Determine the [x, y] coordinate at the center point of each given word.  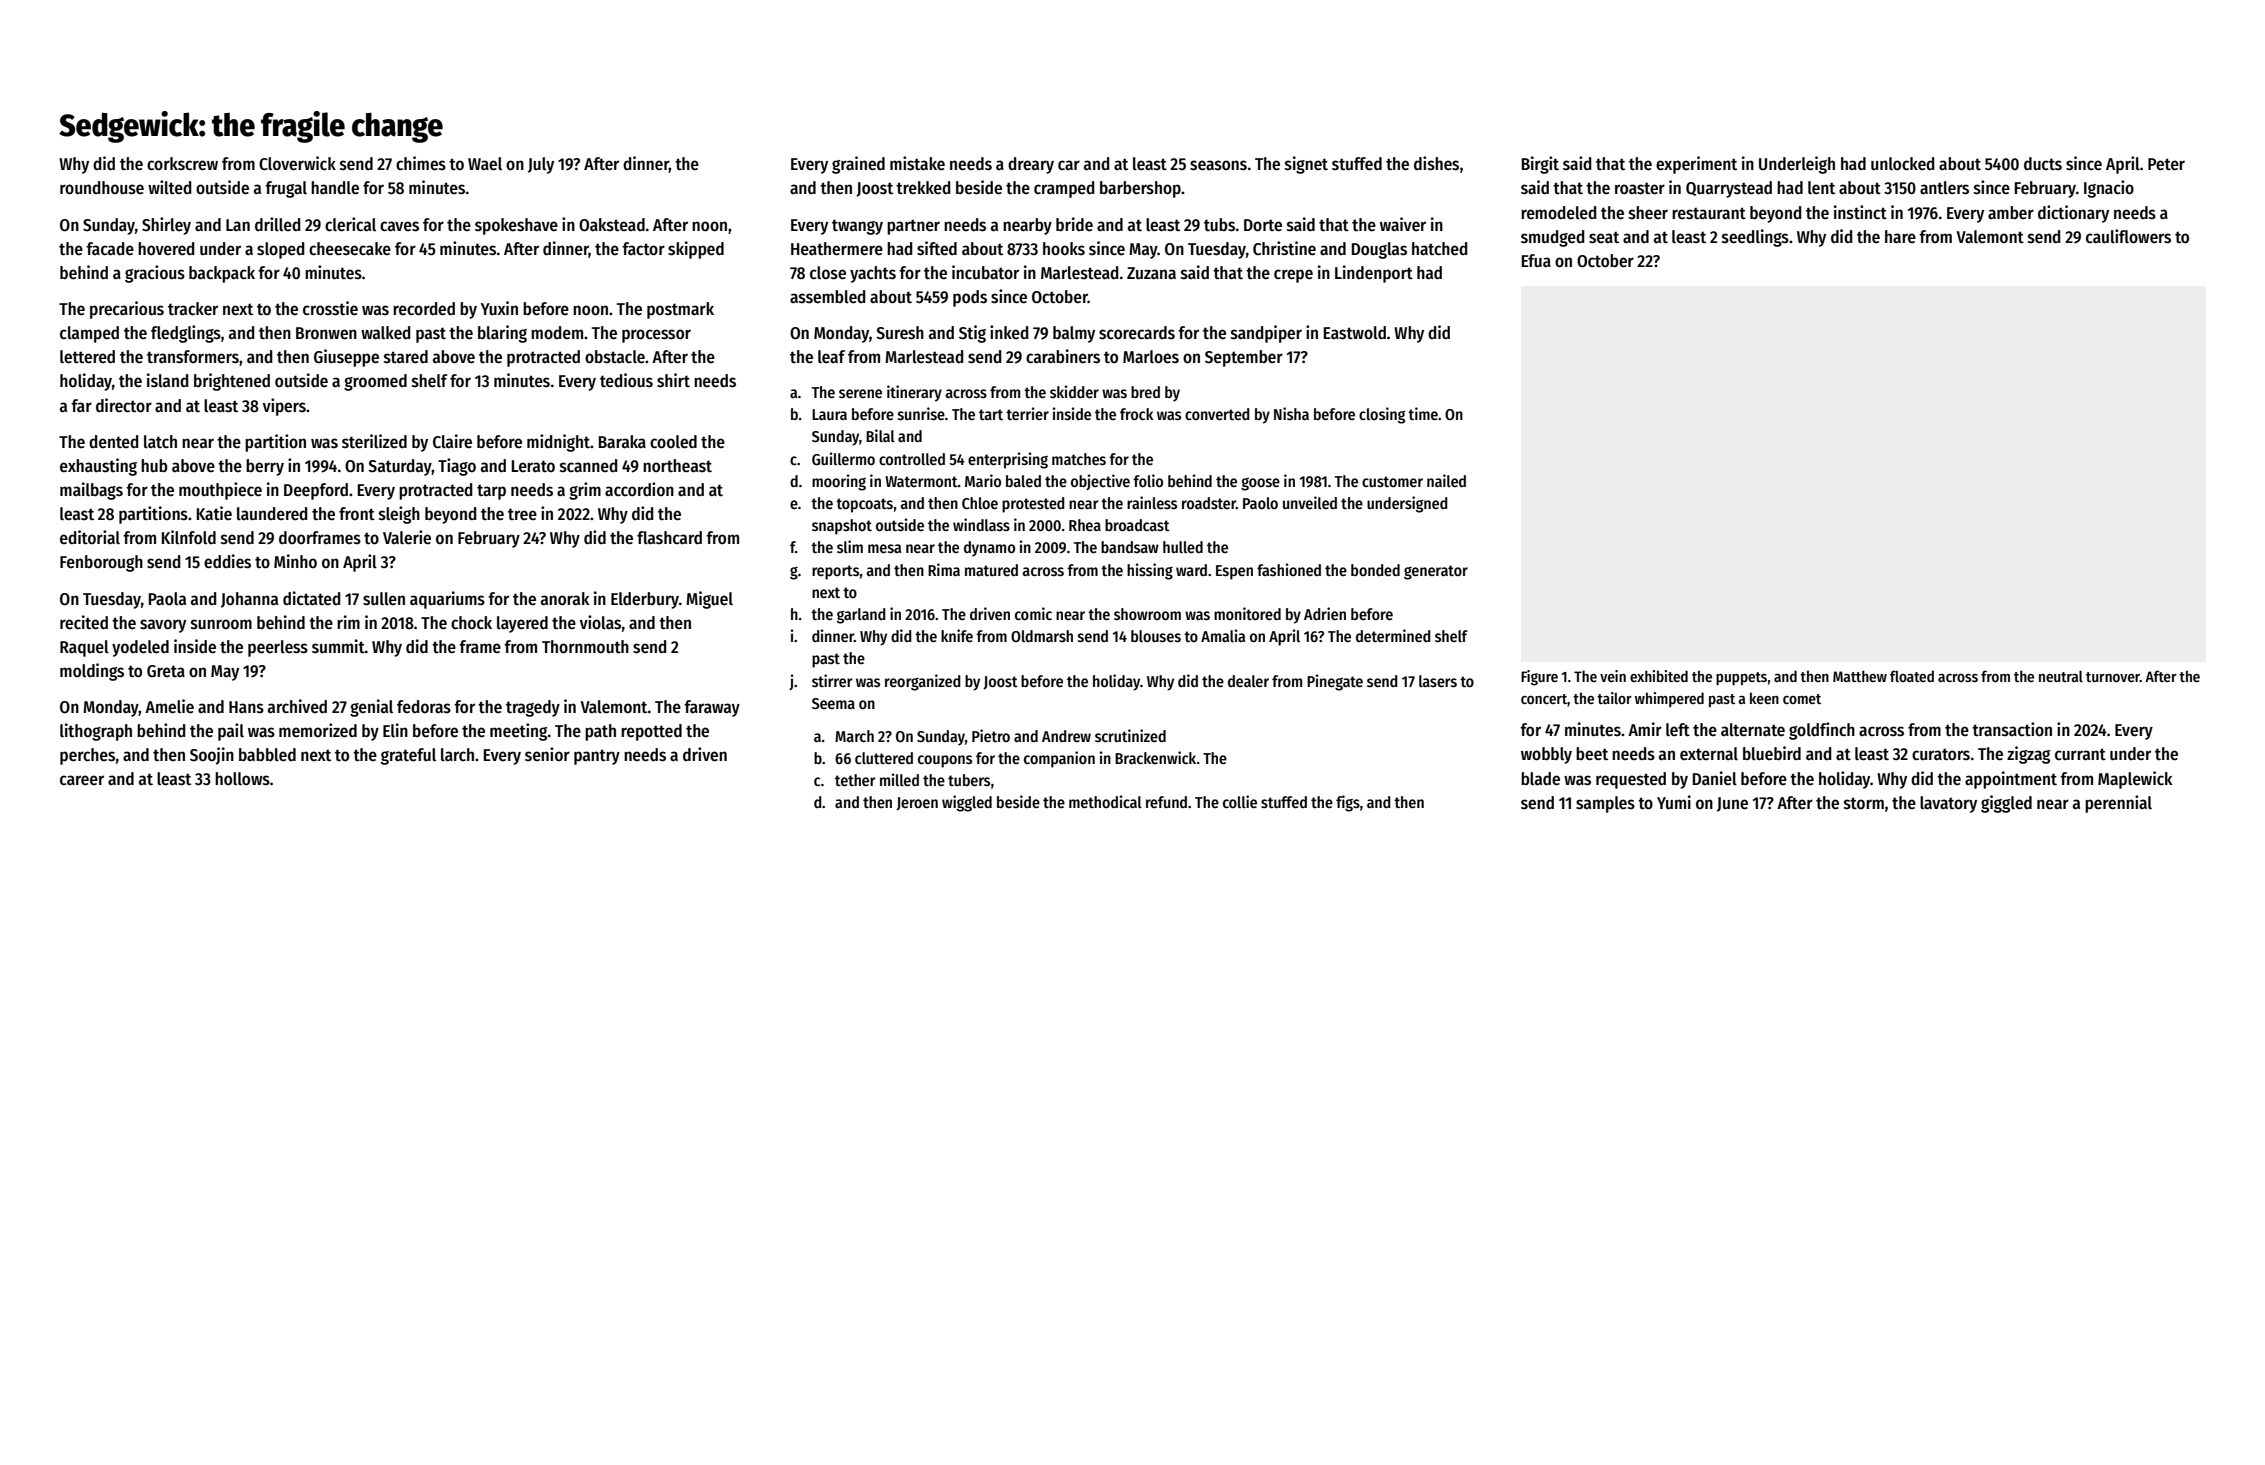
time [1423, 413]
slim [850, 546]
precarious [127, 310]
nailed [1446, 480]
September [1244, 358]
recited [84, 622]
